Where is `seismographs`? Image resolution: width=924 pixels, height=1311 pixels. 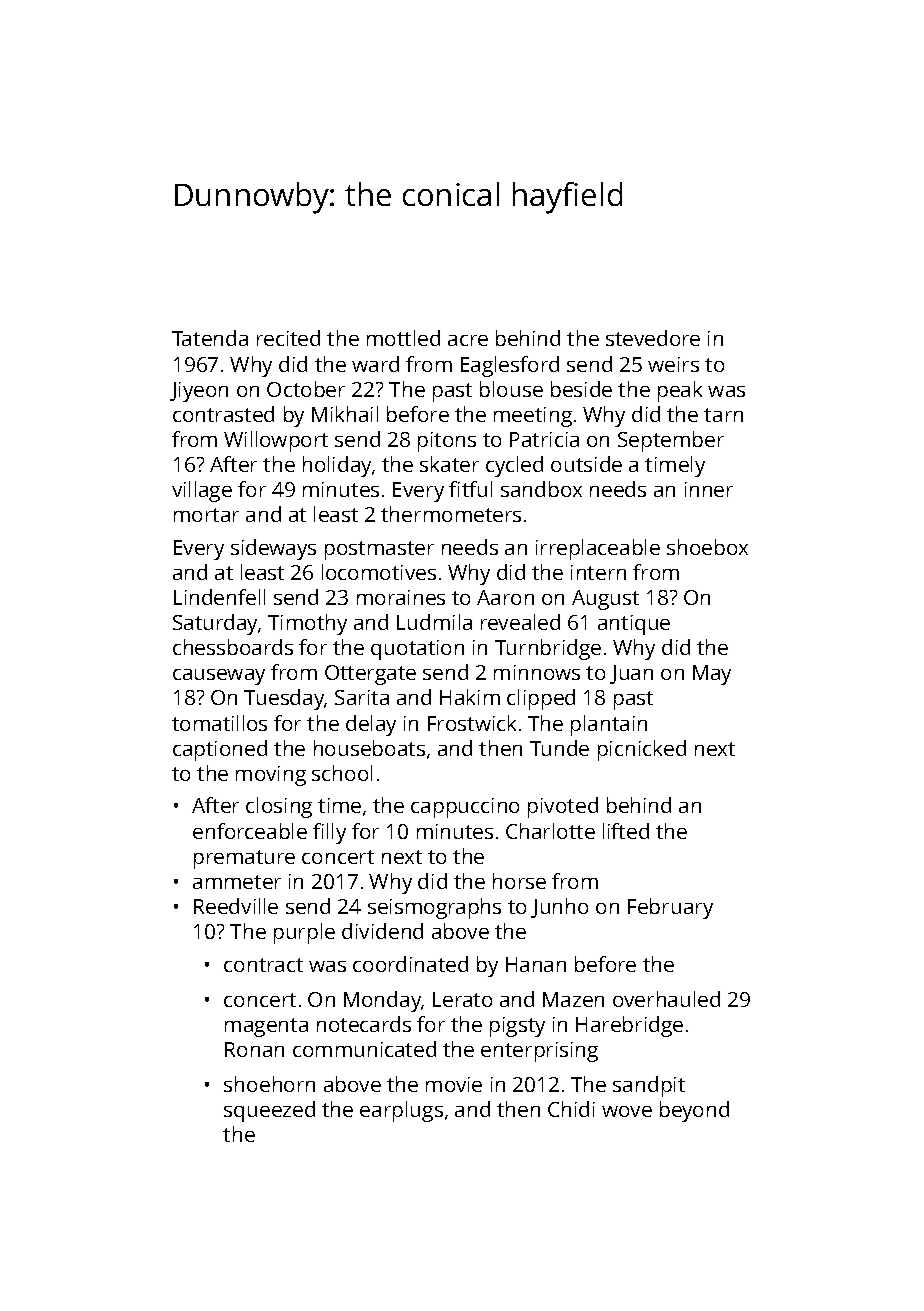 seismographs is located at coordinates (434, 908).
